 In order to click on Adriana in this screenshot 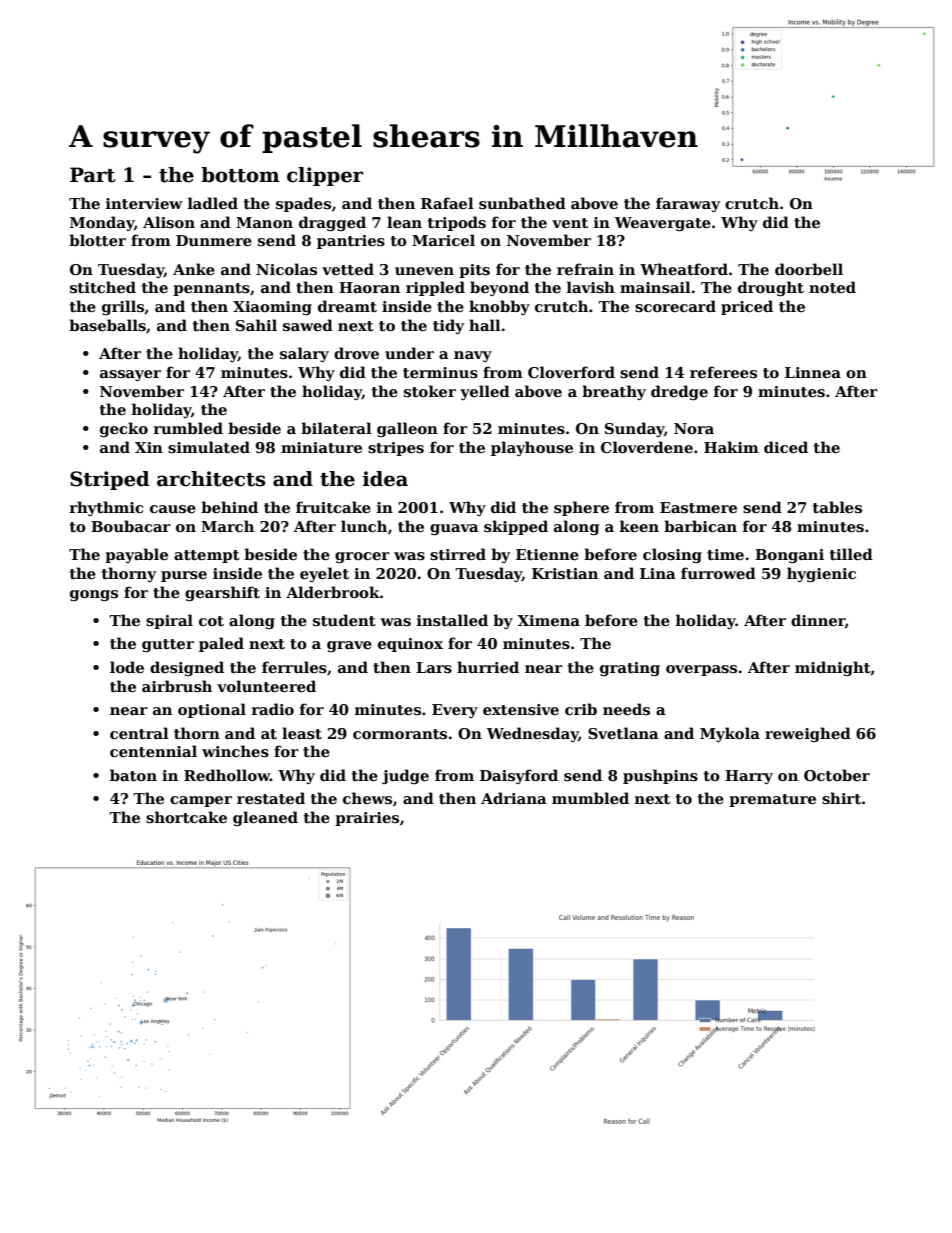, I will do `click(514, 798)`.
